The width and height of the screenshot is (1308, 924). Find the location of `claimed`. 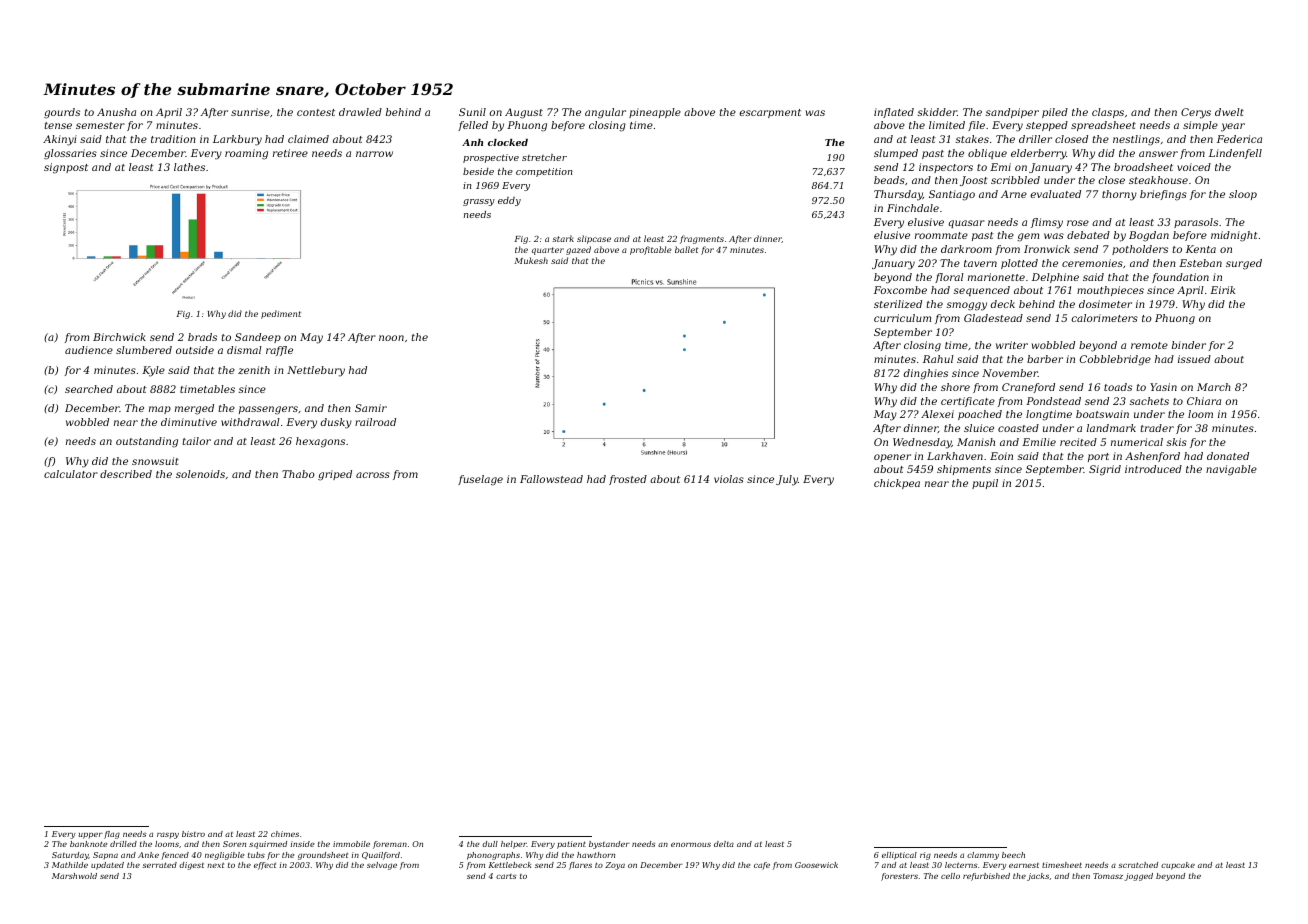

claimed is located at coordinates (308, 139).
